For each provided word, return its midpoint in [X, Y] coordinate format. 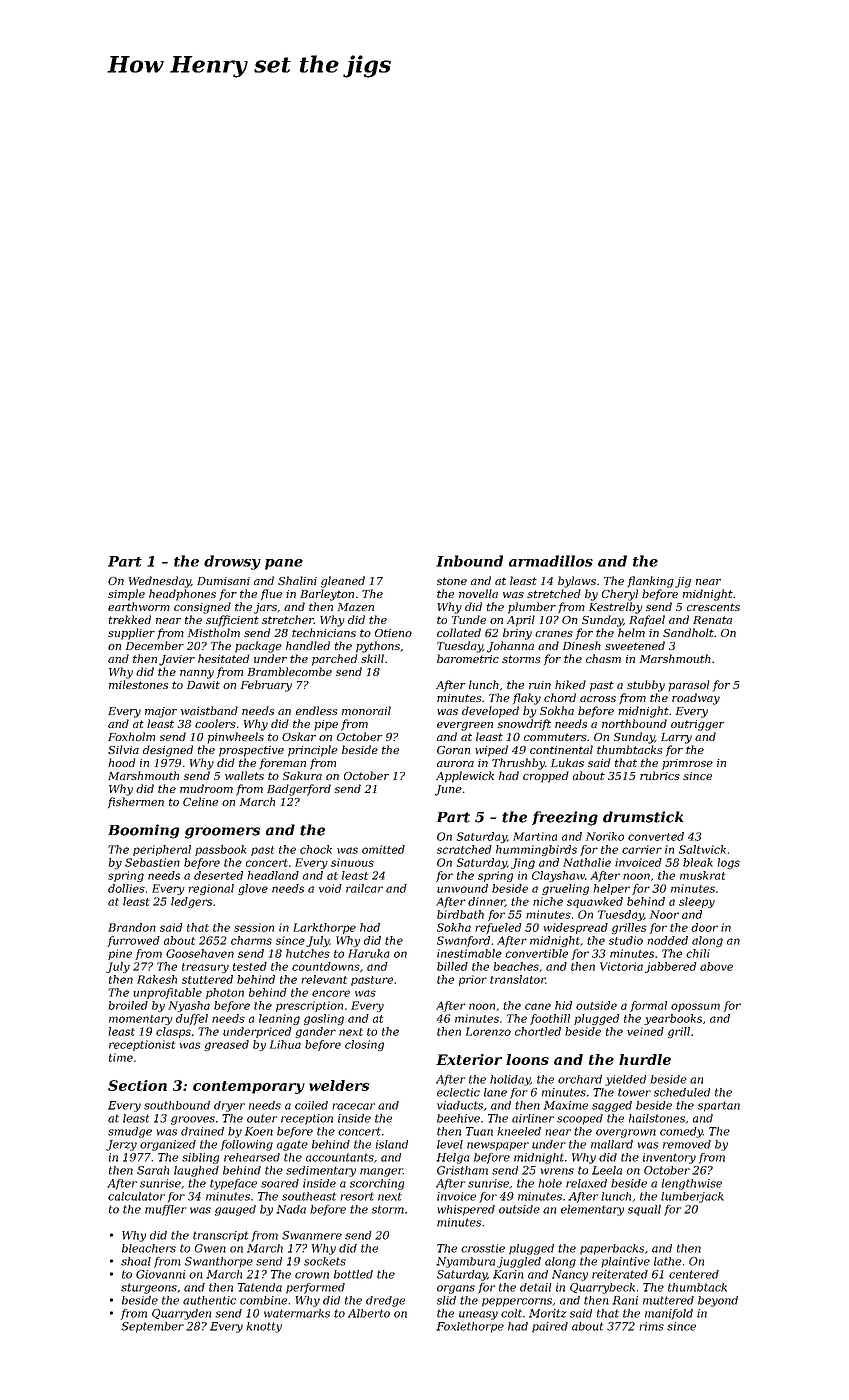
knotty [264, 1327]
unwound [462, 888]
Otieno [393, 633]
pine [120, 954]
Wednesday [160, 582]
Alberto [369, 1313]
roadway [696, 699]
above [716, 966]
